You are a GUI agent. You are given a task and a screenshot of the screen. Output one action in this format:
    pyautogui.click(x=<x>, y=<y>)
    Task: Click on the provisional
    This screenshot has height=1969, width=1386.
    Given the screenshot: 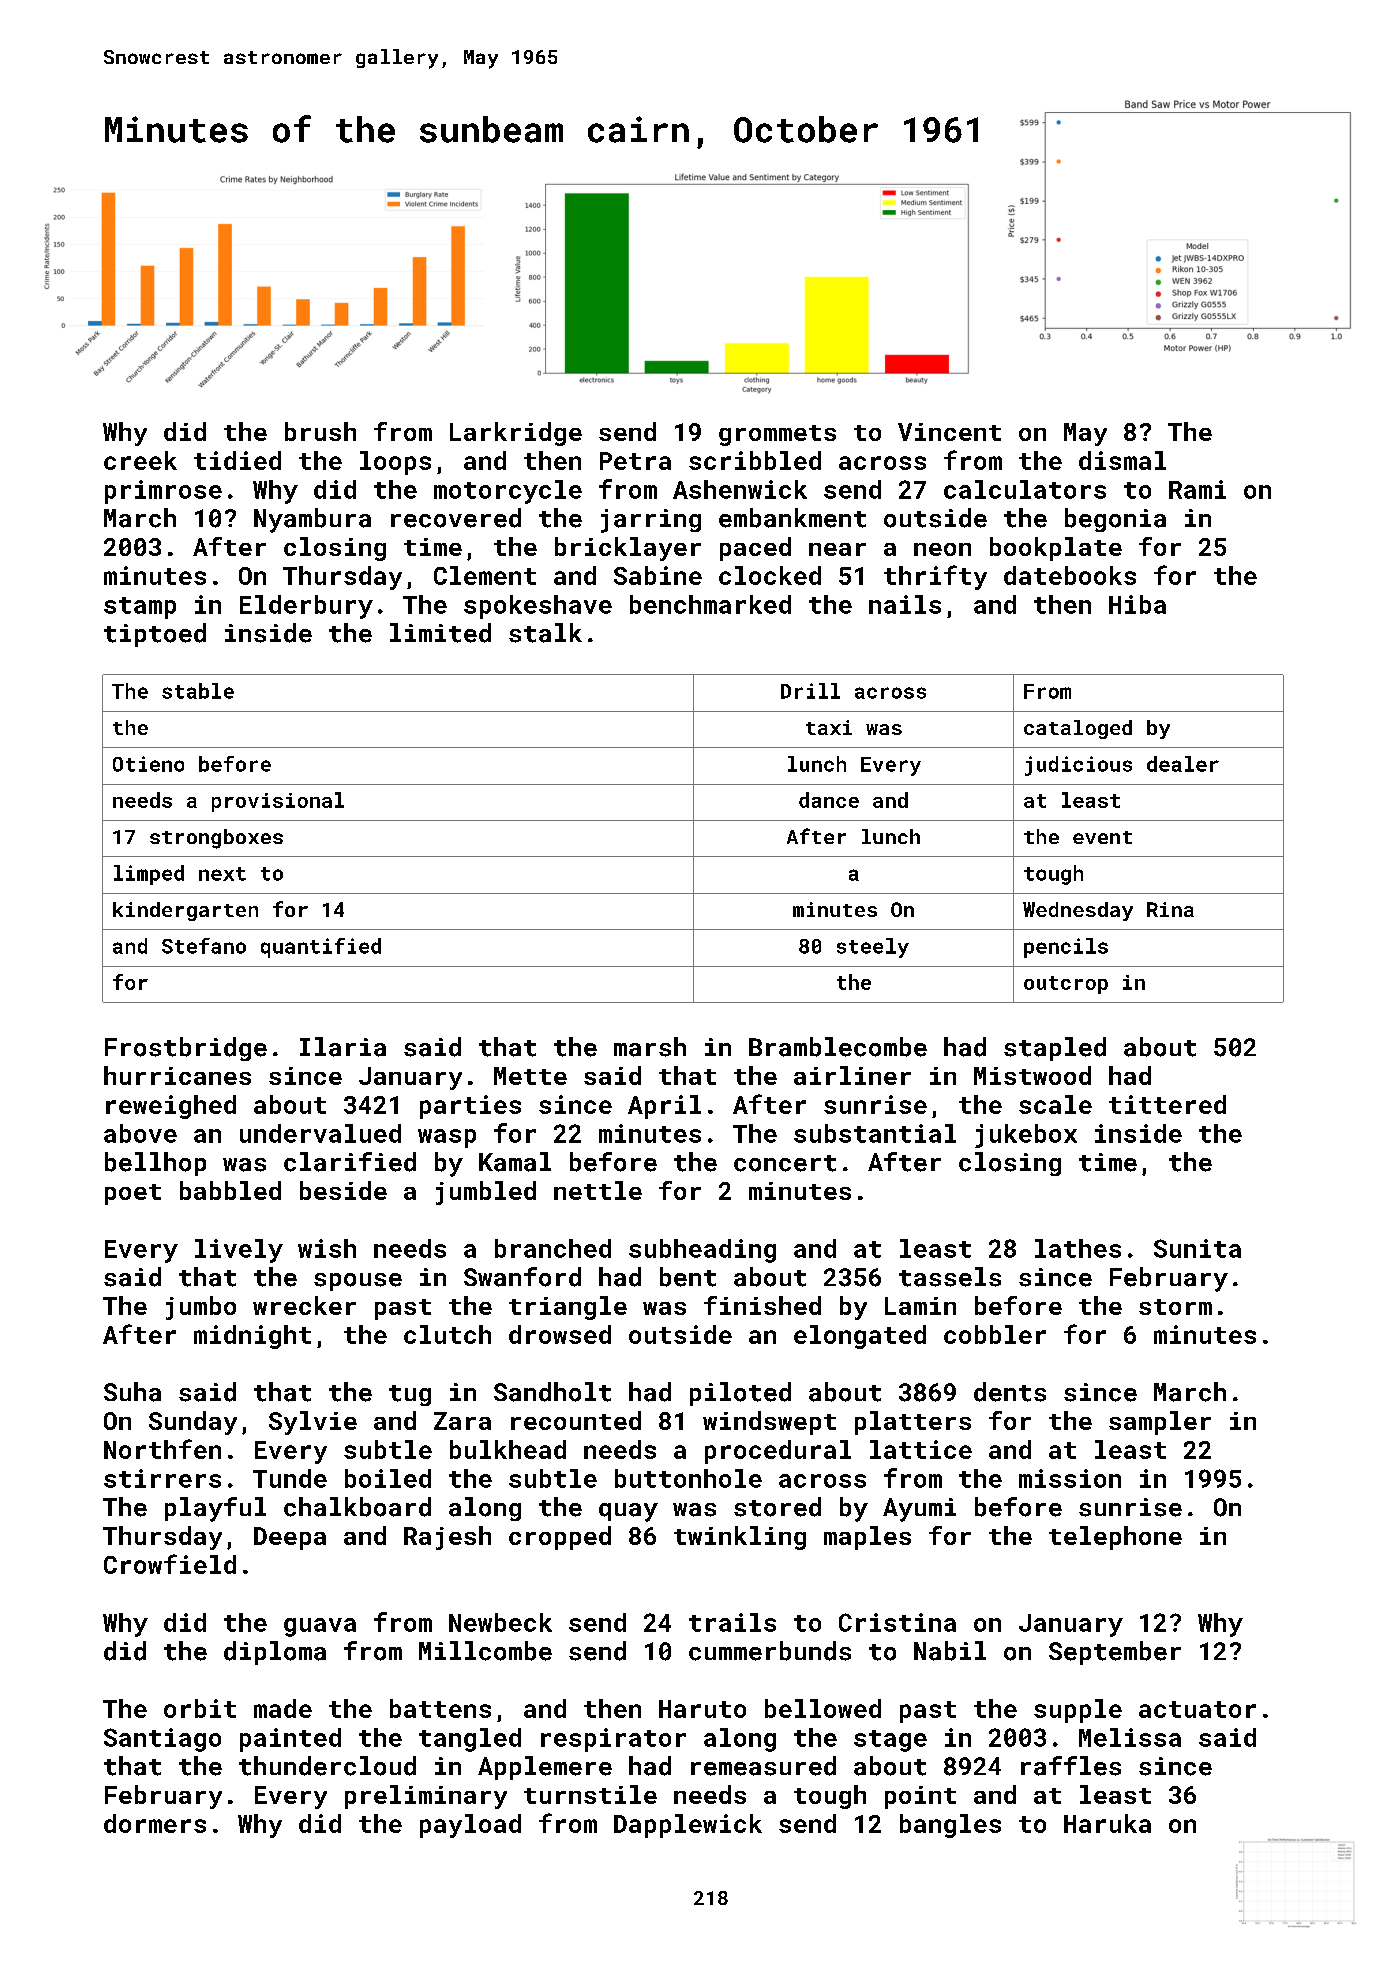 What is the action you would take?
    pyautogui.click(x=278, y=802)
